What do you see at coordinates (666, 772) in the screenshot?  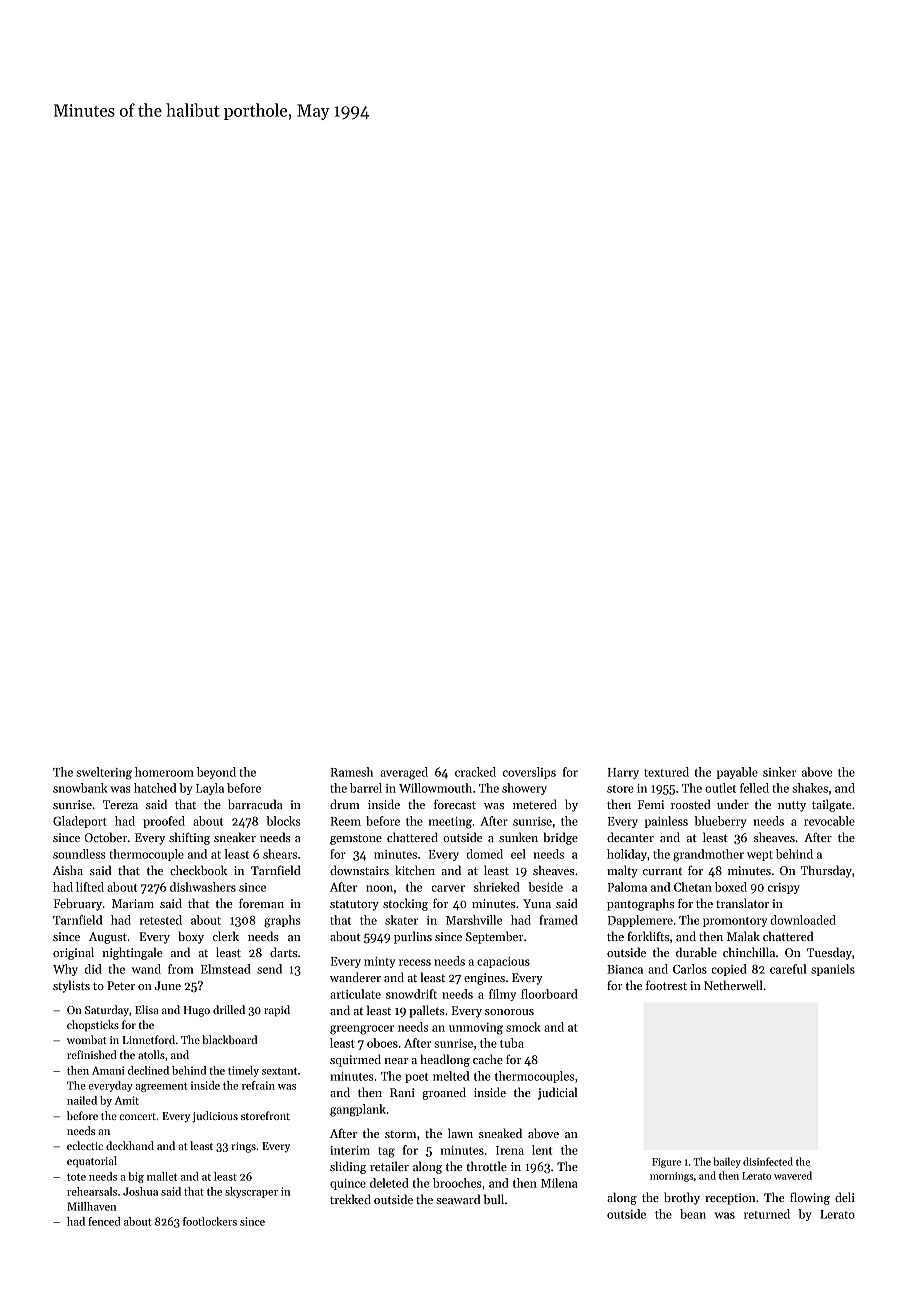 I see `textured` at bounding box center [666, 772].
